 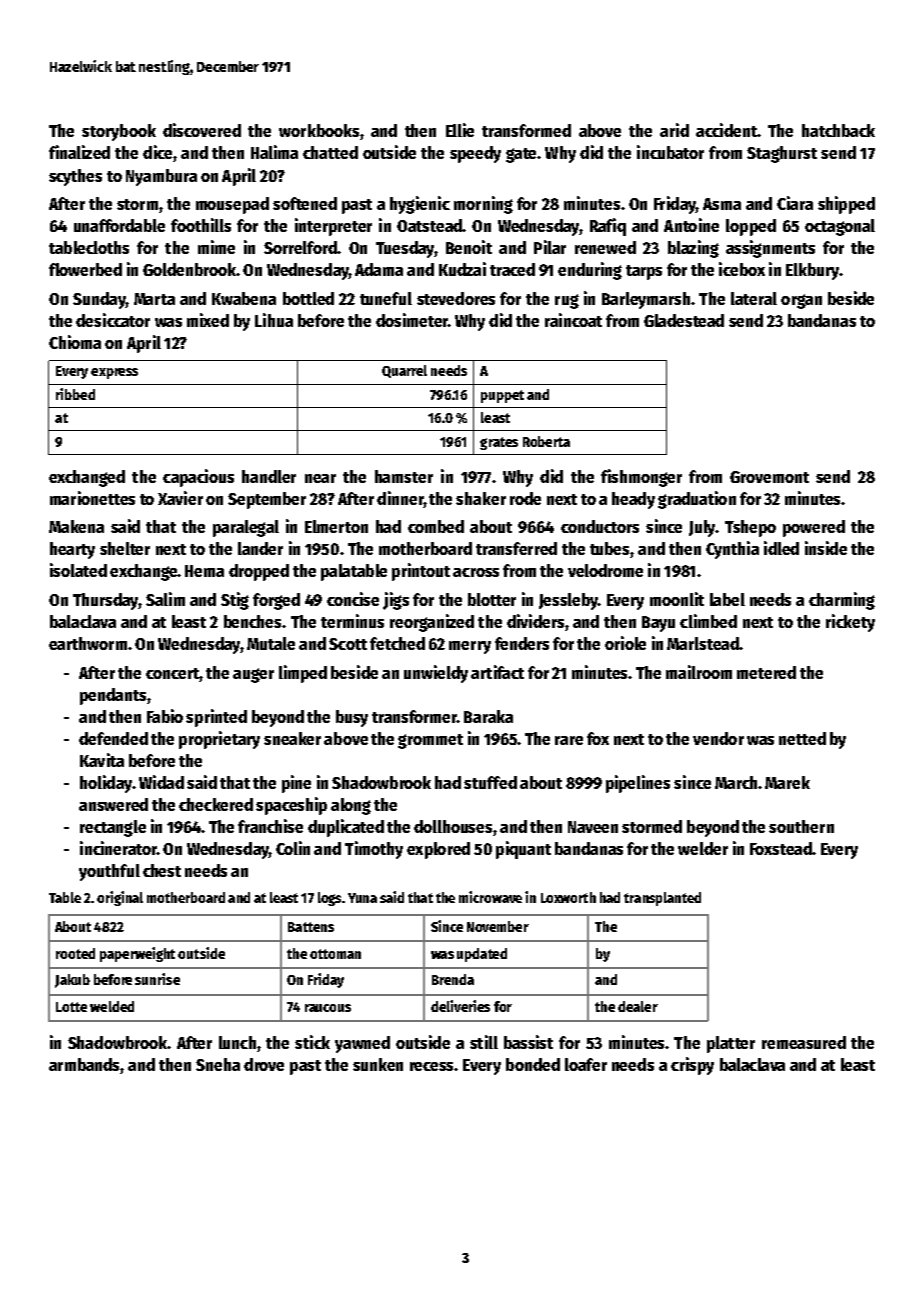 I want to click on hamster, so click(x=404, y=476).
